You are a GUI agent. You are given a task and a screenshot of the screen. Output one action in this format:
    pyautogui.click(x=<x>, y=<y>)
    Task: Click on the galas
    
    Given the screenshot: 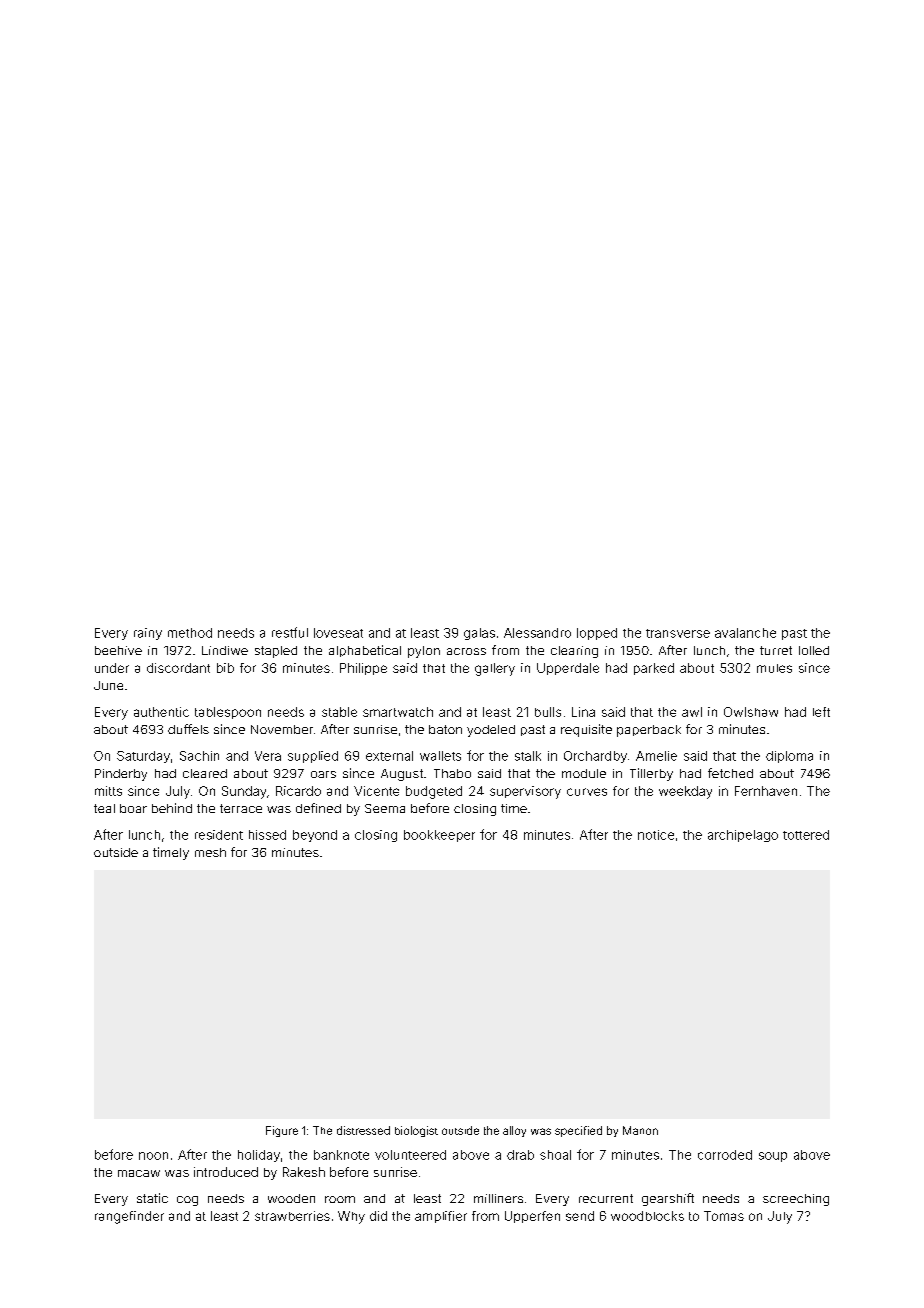 What is the action you would take?
    pyautogui.click(x=479, y=634)
